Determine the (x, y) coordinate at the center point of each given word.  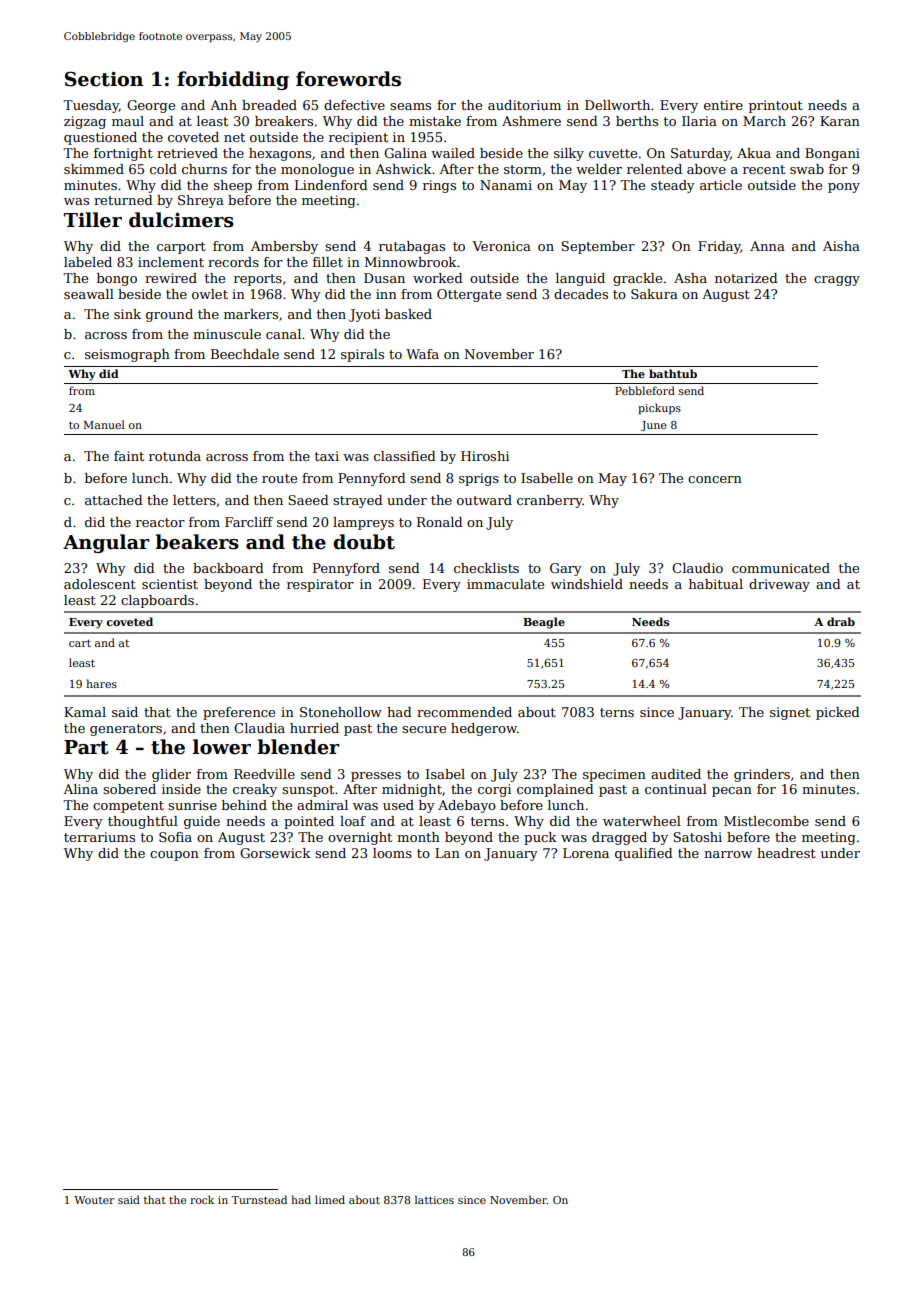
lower (222, 747)
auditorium (524, 105)
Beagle (544, 623)
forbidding (233, 80)
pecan (732, 792)
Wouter (94, 1200)
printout (776, 106)
